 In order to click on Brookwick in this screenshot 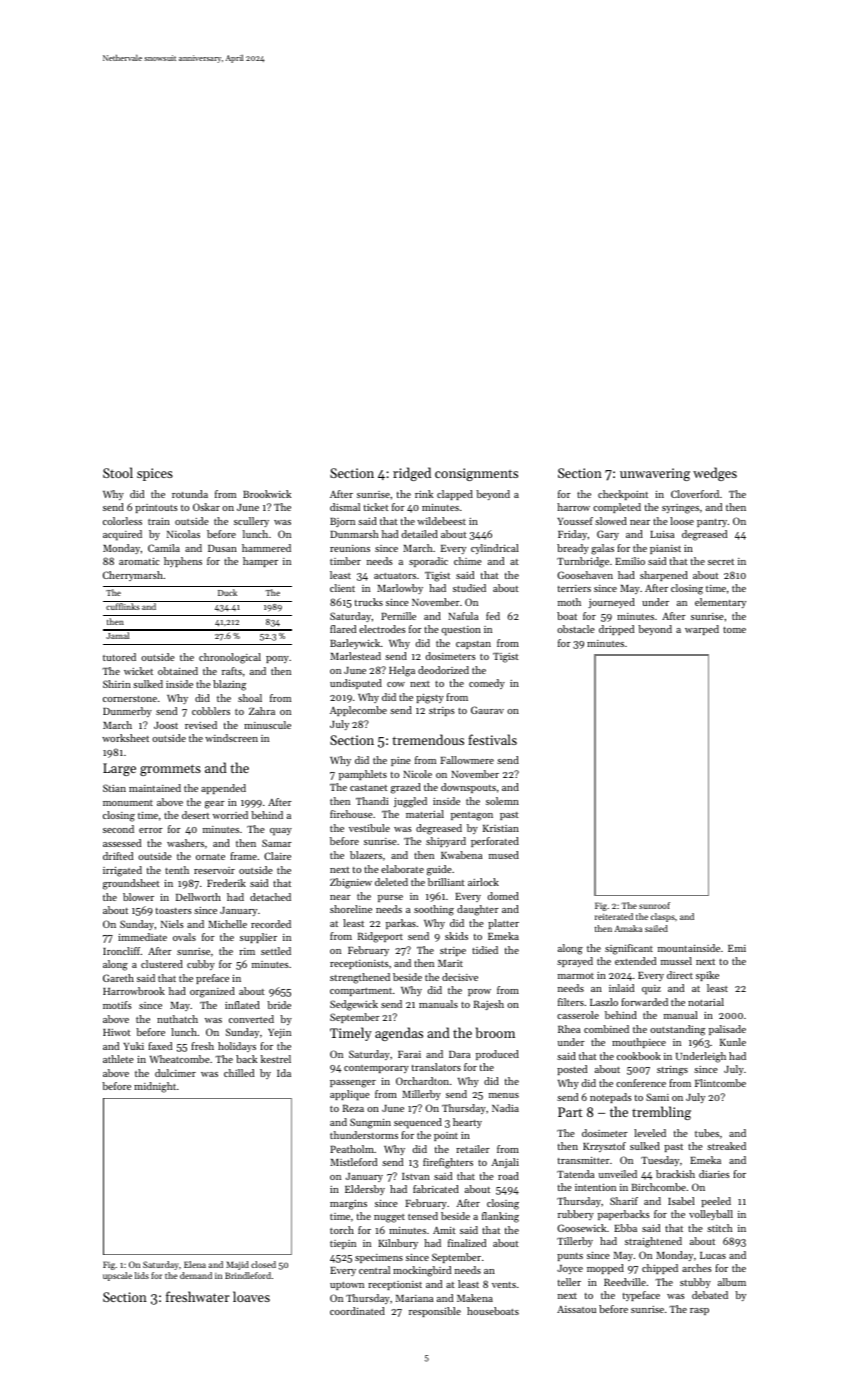, I will do `click(267, 494)`.
